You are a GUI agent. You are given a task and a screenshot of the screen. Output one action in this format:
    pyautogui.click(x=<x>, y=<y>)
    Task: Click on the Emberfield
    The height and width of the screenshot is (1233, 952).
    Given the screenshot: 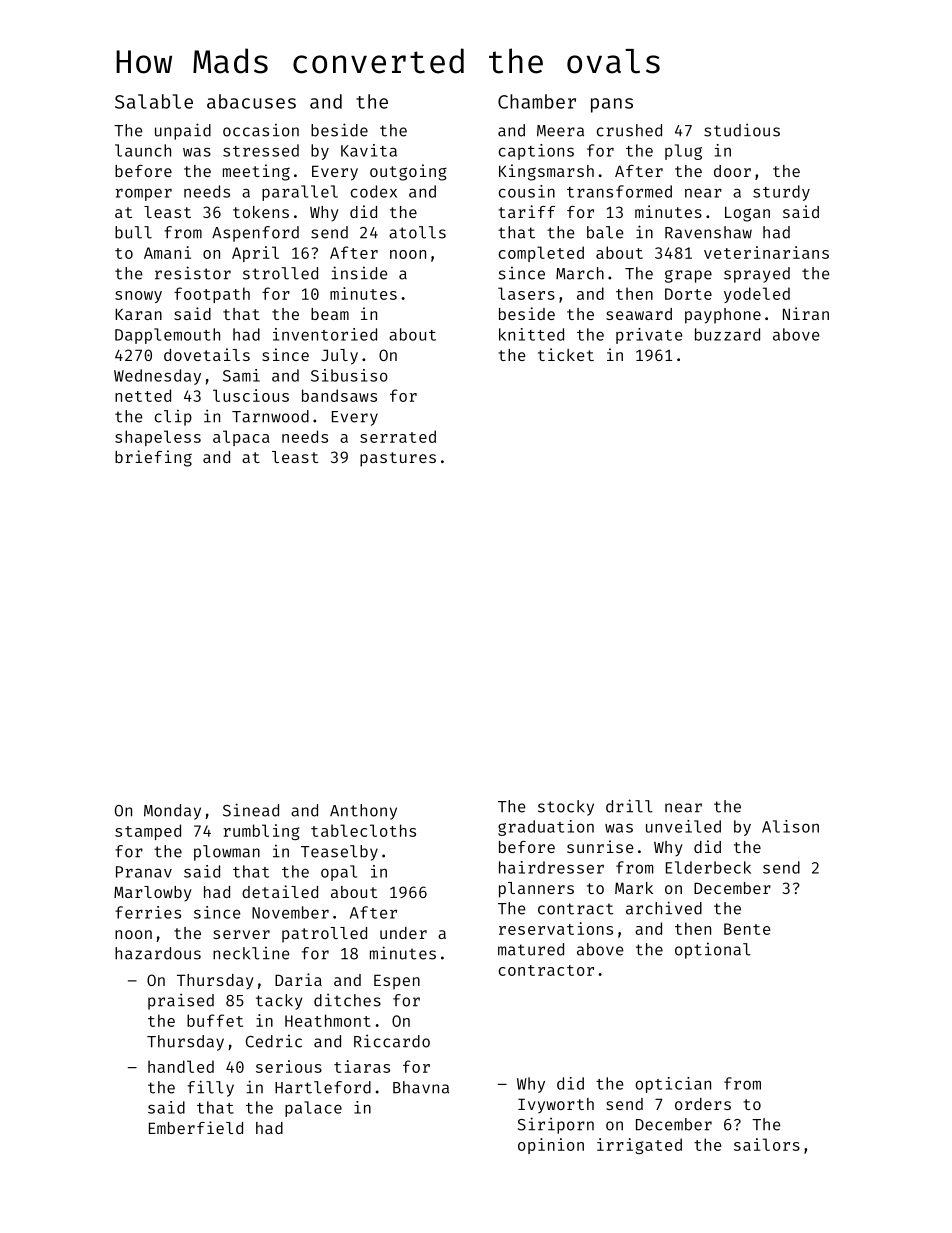 What is the action you would take?
    pyautogui.click(x=196, y=1127)
